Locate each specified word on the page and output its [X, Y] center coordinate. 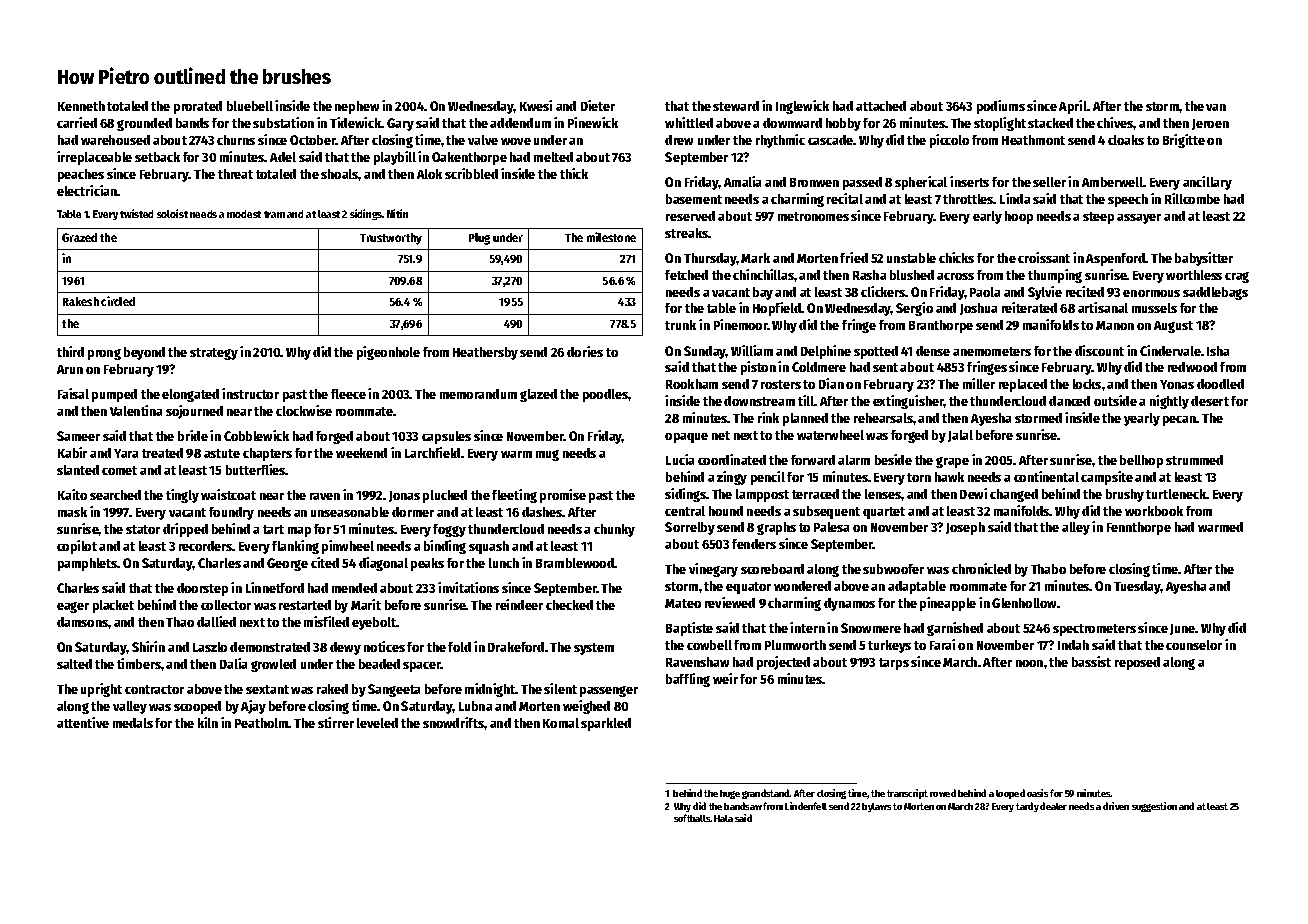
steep [1098, 218]
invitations [468, 587]
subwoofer [893, 569]
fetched [686, 275]
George [287, 564]
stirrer [336, 722]
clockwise [304, 410]
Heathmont [1033, 140]
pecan [1179, 421]
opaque [686, 438]
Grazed [79, 237]
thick [574, 173]
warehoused [115, 140]
